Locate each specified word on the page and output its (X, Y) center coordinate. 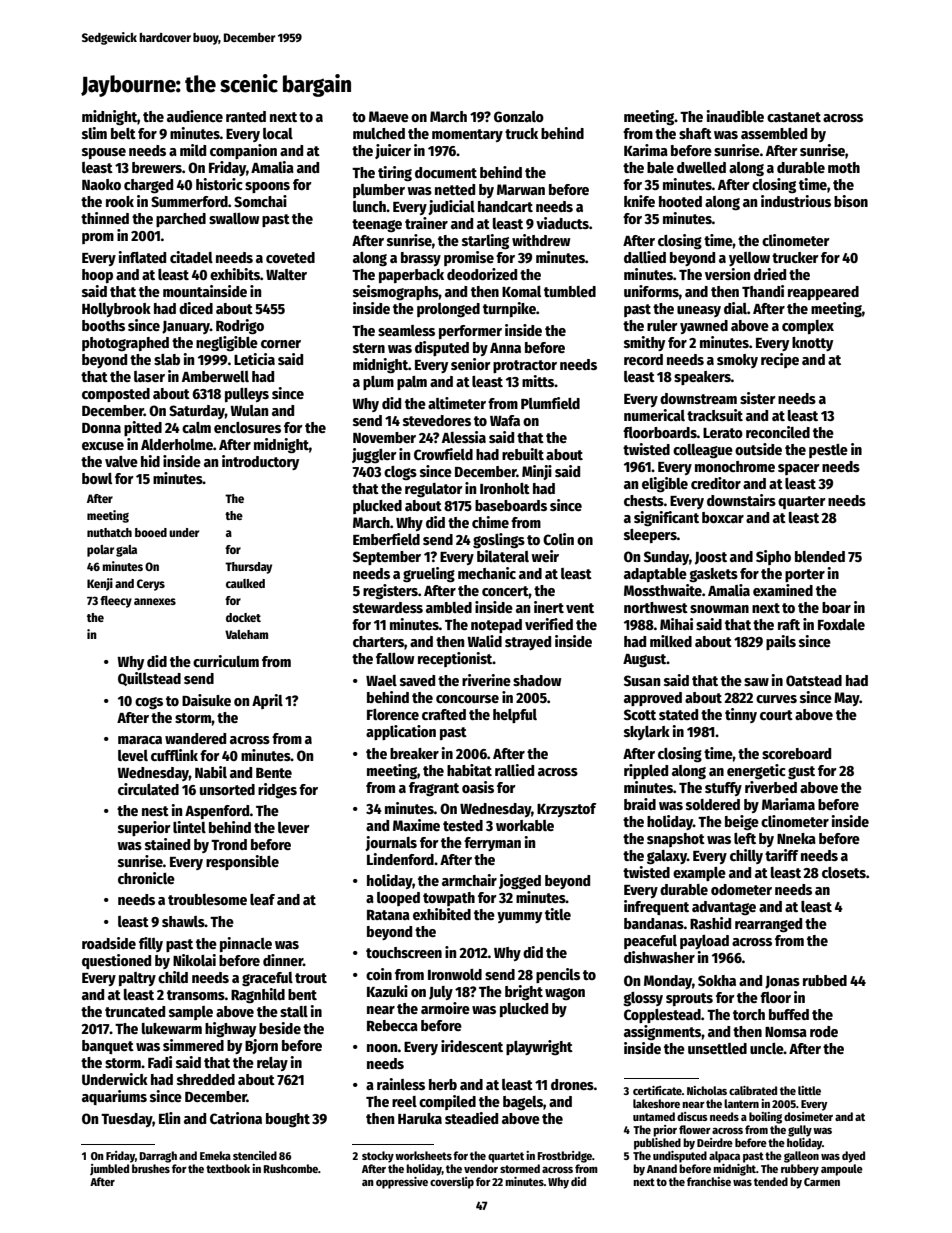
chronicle (146, 878)
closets (844, 872)
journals (391, 843)
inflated (142, 257)
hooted (680, 201)
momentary (467, 135)
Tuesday (127, 1120)
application (401, 732)
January (186, 327)
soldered (713, 804)
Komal (521, 291)
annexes (155, 601)
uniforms (651, 291)
